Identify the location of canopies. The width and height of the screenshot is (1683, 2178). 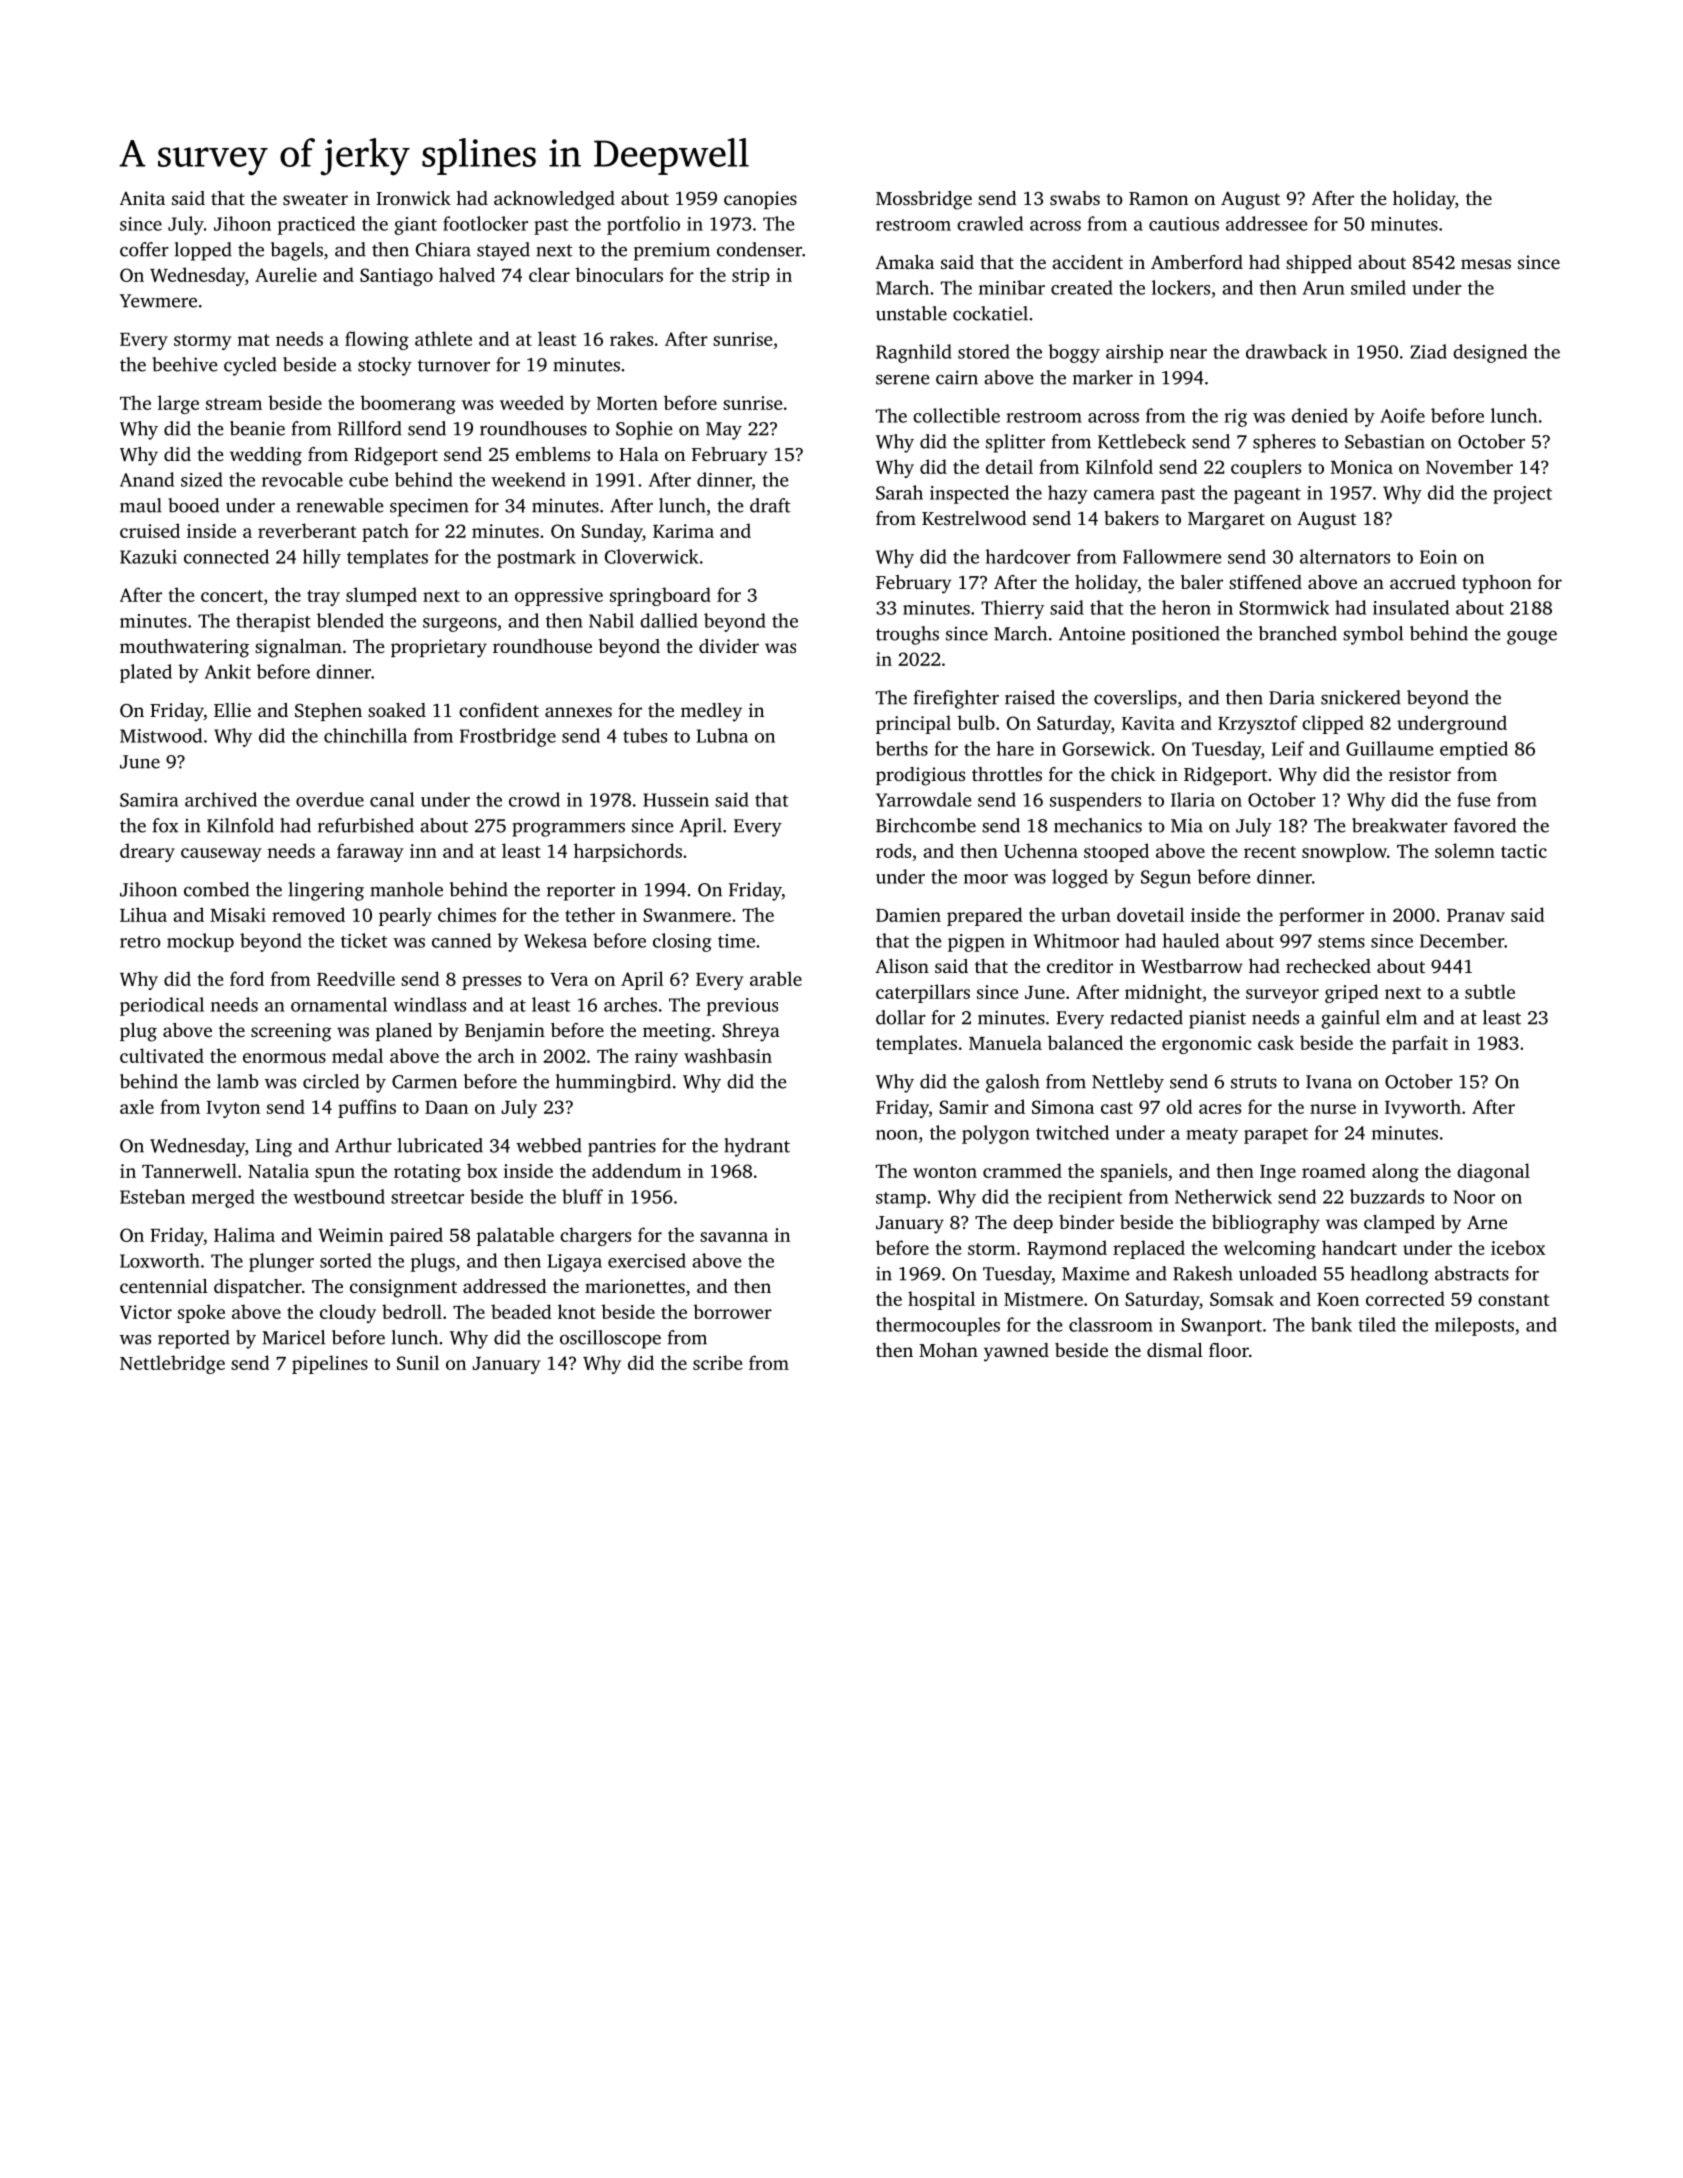
(760, 200).
